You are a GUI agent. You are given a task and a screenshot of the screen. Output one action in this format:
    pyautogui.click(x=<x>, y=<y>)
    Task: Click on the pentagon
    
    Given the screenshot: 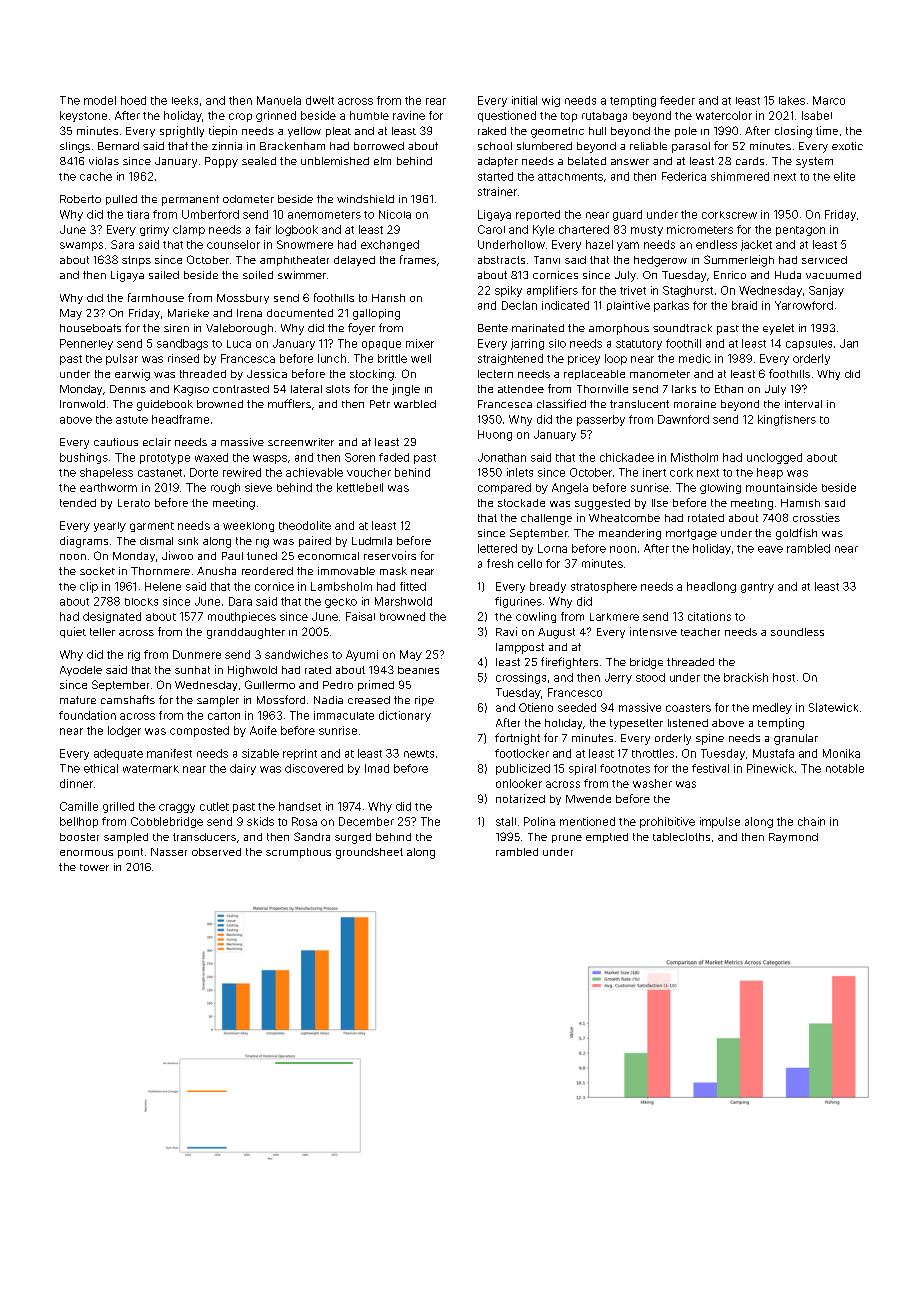 What is the action you would take?
    pyautogui.click(x=800, y=231)
